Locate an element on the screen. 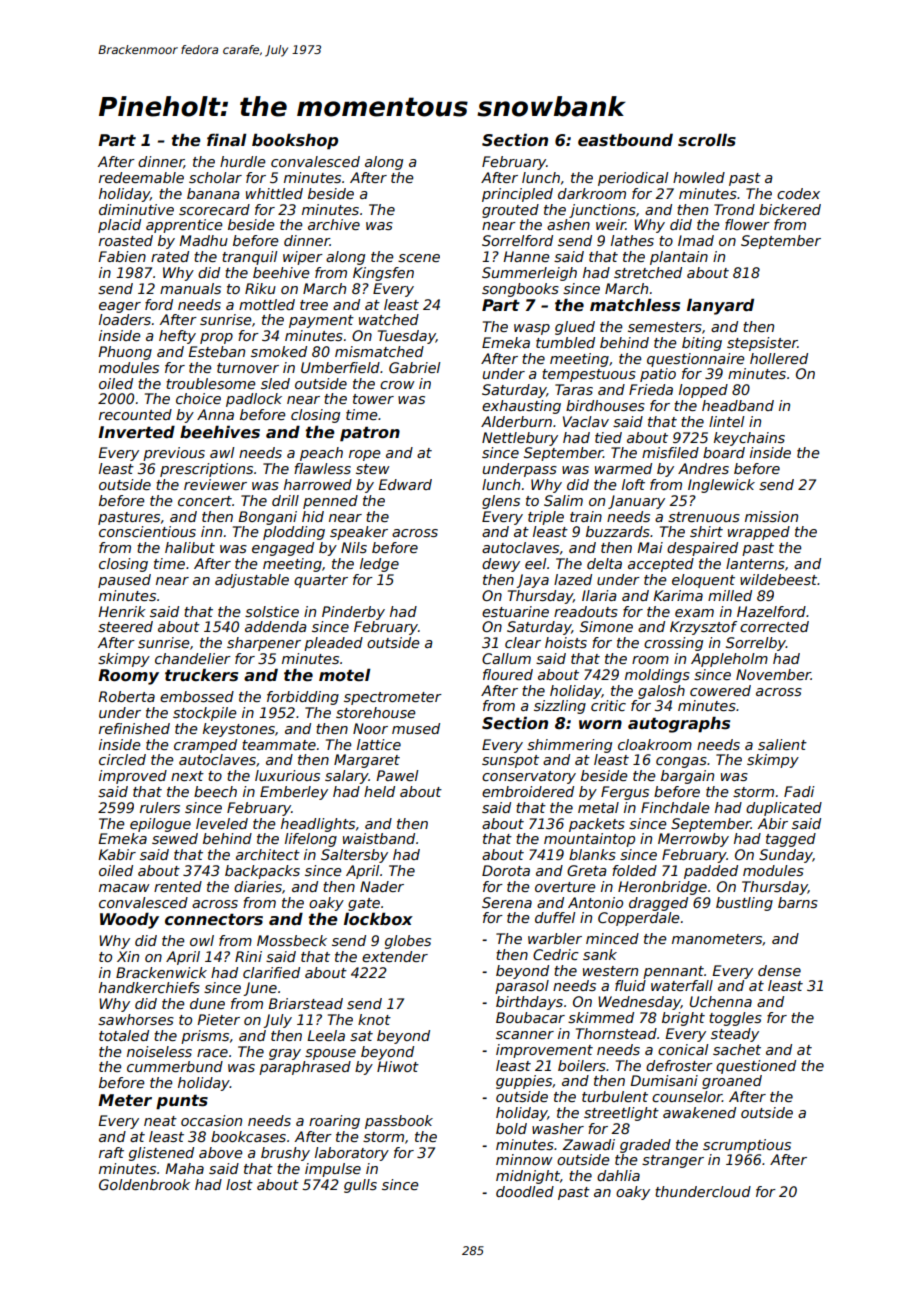  scrolls is located at coordinates (707, 140).
